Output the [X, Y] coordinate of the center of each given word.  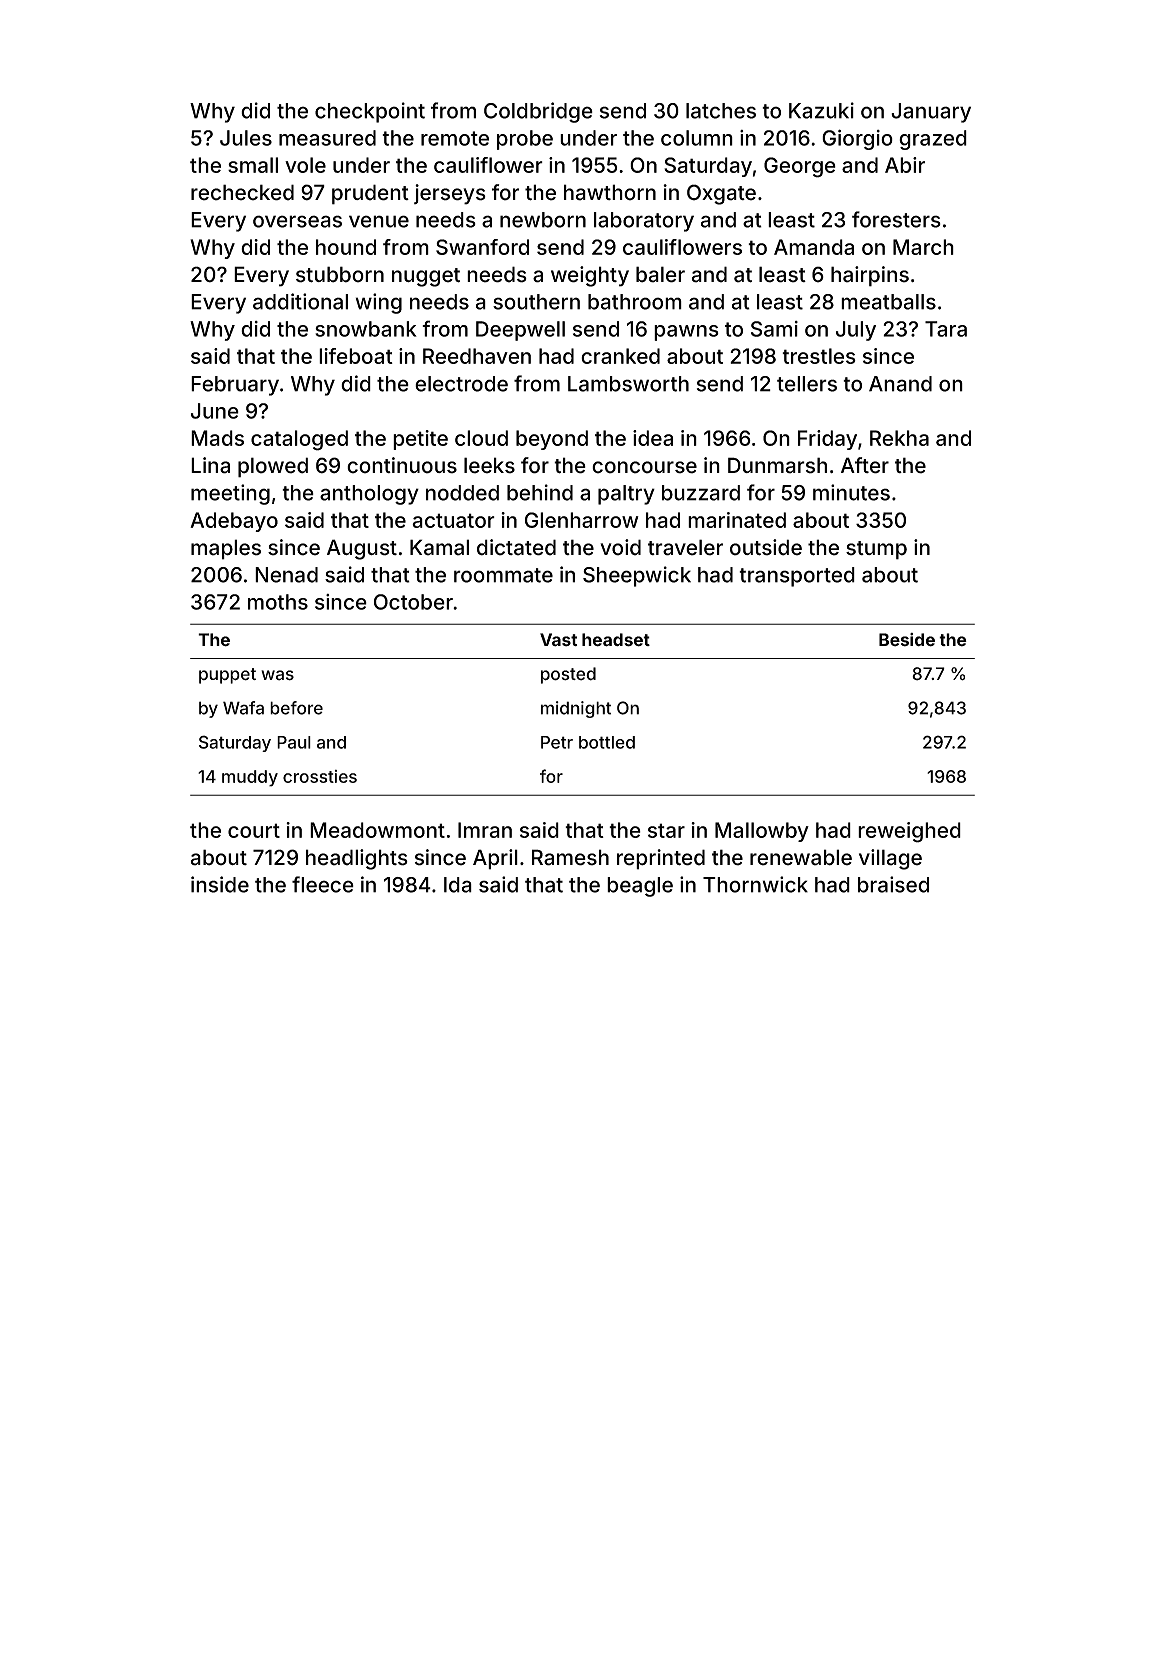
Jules [246, 138]
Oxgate [721, 194]
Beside [907, 640]
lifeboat [356, 356]
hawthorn [610, 192]
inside [220, 884]
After [865, 465]
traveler [685, 547]
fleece [323, 884]
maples [226, 549]
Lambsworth [628, 384]
